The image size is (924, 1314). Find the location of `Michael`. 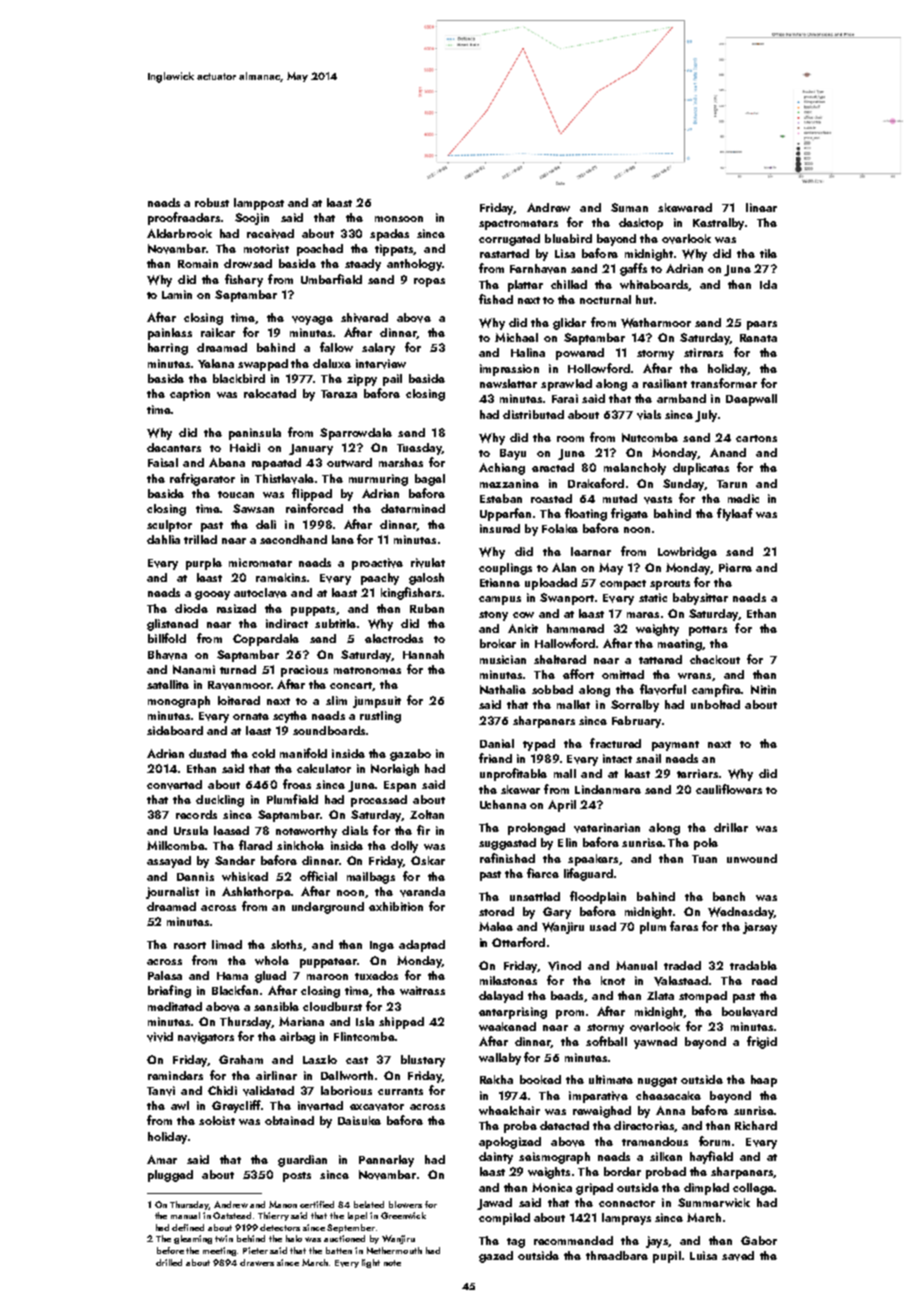

Michael is located at coordinates (516, 337).
